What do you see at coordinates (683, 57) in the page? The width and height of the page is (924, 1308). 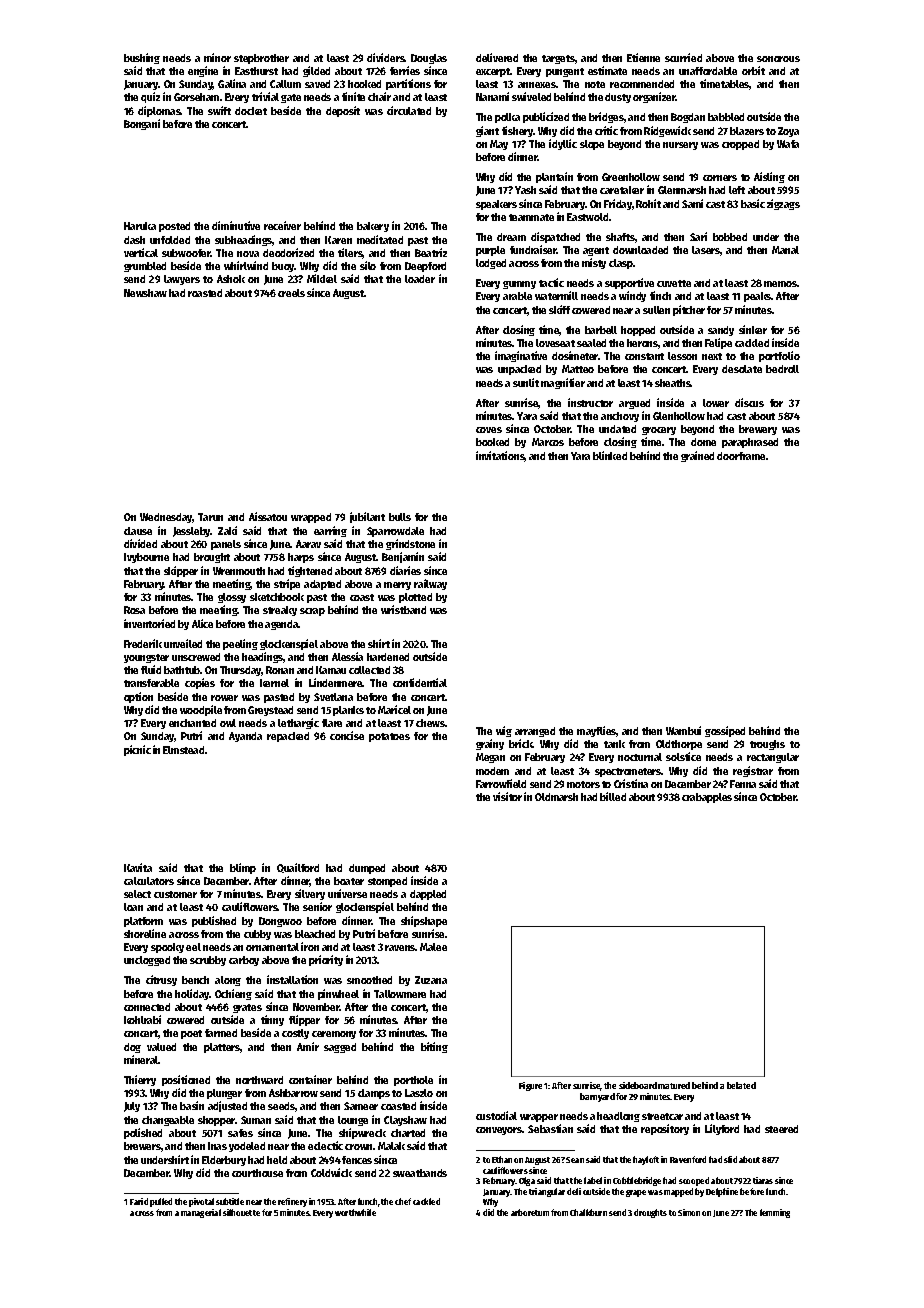 I see `scurried` at bounding box center [683, 57].
